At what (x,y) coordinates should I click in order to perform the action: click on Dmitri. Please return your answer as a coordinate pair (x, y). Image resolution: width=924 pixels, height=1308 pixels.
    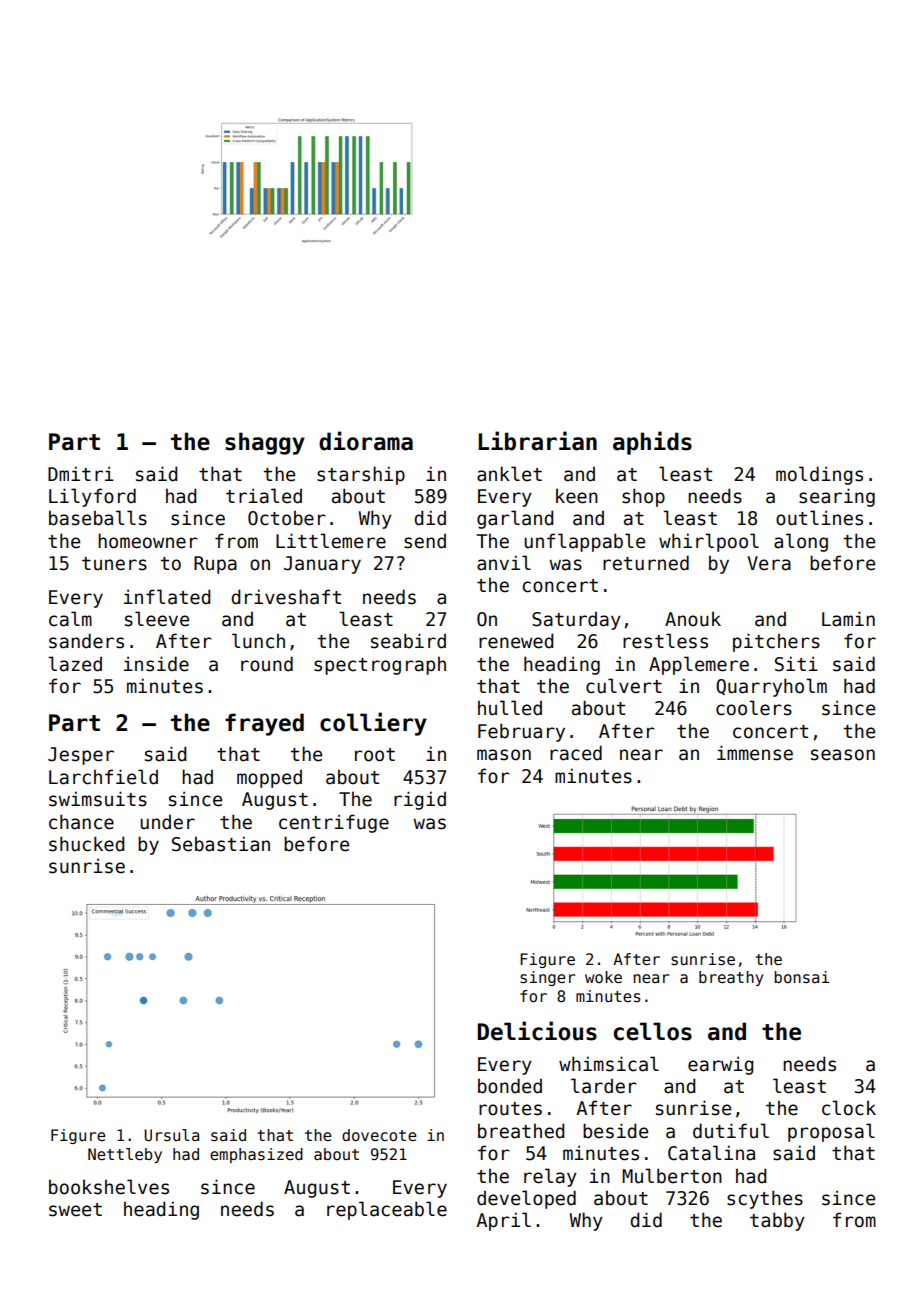
    Looking at the image, I should click on (81, 473).
